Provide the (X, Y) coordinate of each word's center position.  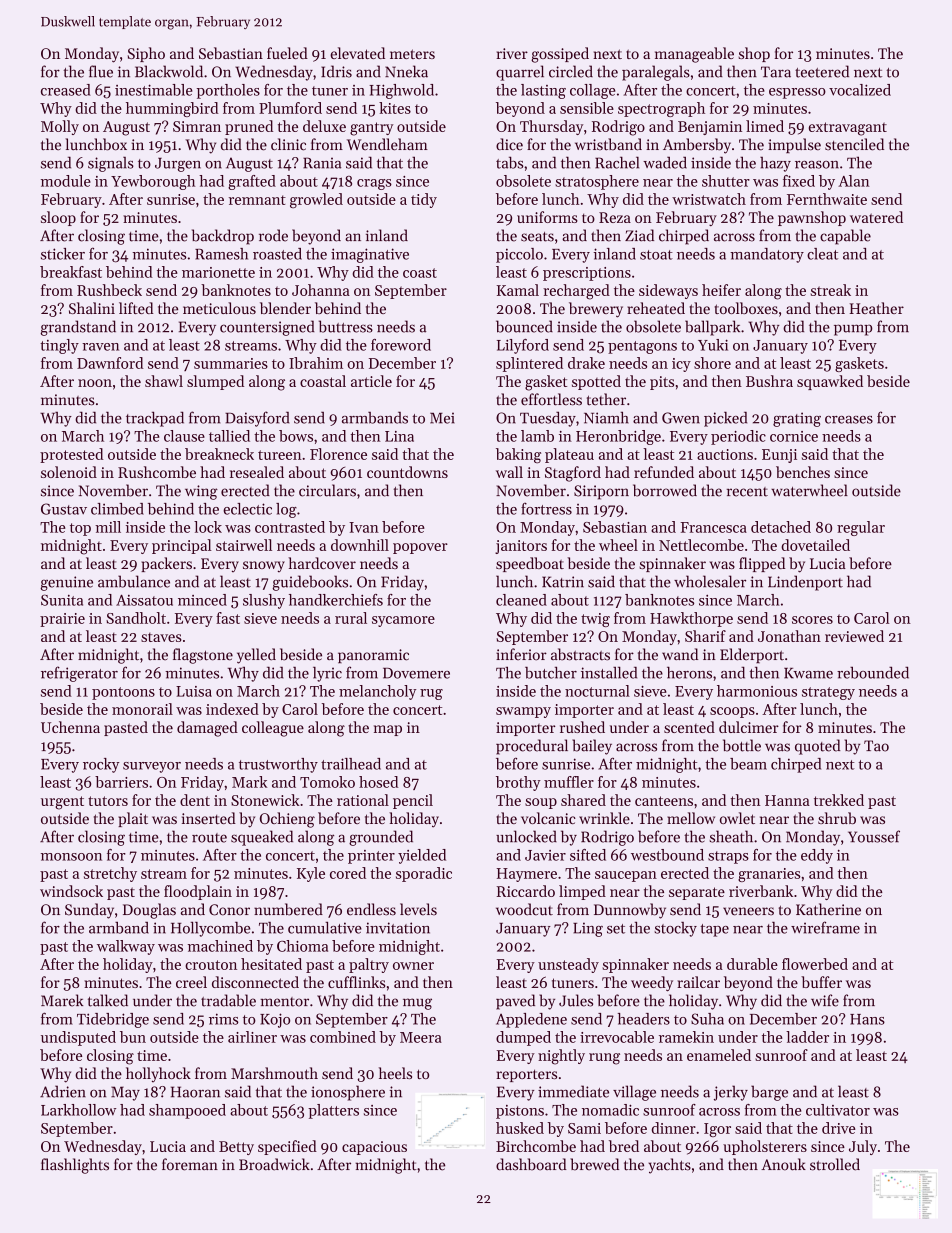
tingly (59, 346)
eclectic (247, 509)
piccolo (519, 255)
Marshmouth (274, 1073)
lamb (537, 436)
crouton (211, 965)
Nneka (406, 71)
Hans (867, 1019)
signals (111, 164)
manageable (694, 55)
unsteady (568, 965)
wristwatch (709, 199)
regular (861, 528)
